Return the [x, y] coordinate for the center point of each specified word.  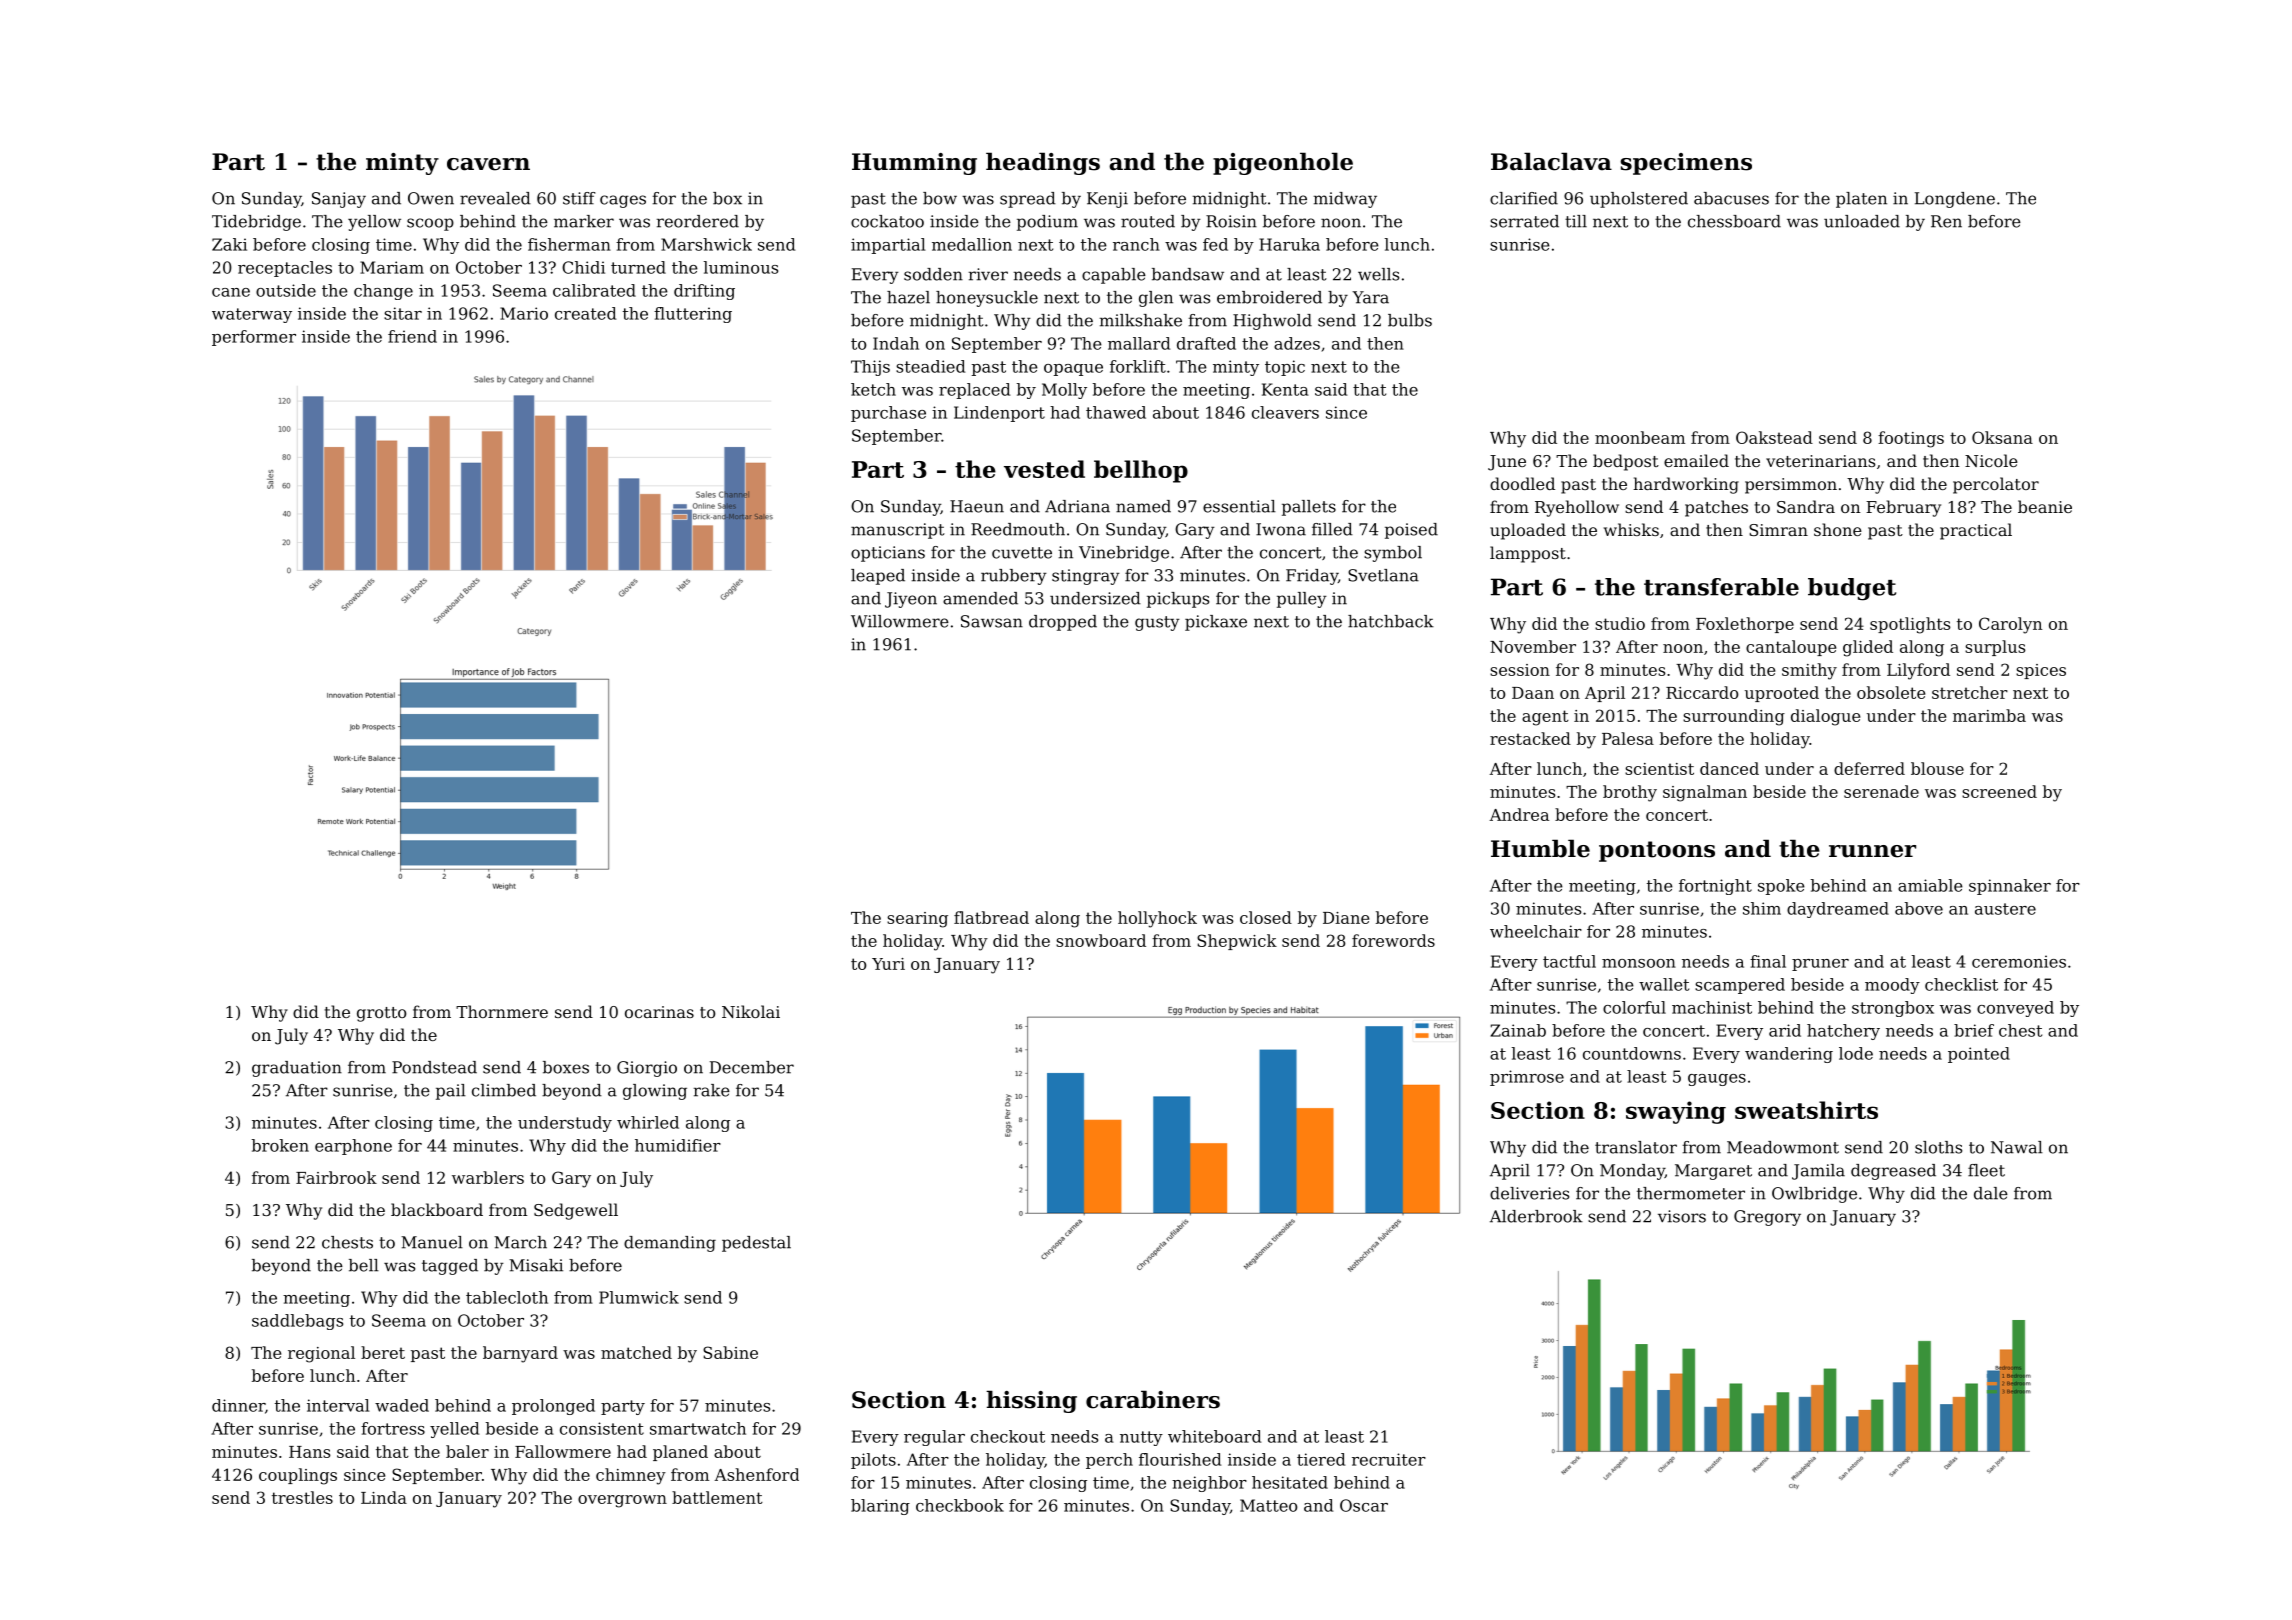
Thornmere [502, 1011]
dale [1991, 1193]
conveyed [2015, 1009]
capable [1114, 276]
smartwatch [698, 1428]
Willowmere [900, 621]
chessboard [1734, 221]
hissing [1031, 1401]
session [1520, 670]
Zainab [1518, 1030]
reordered [698, 221]
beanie [2045, 506]
